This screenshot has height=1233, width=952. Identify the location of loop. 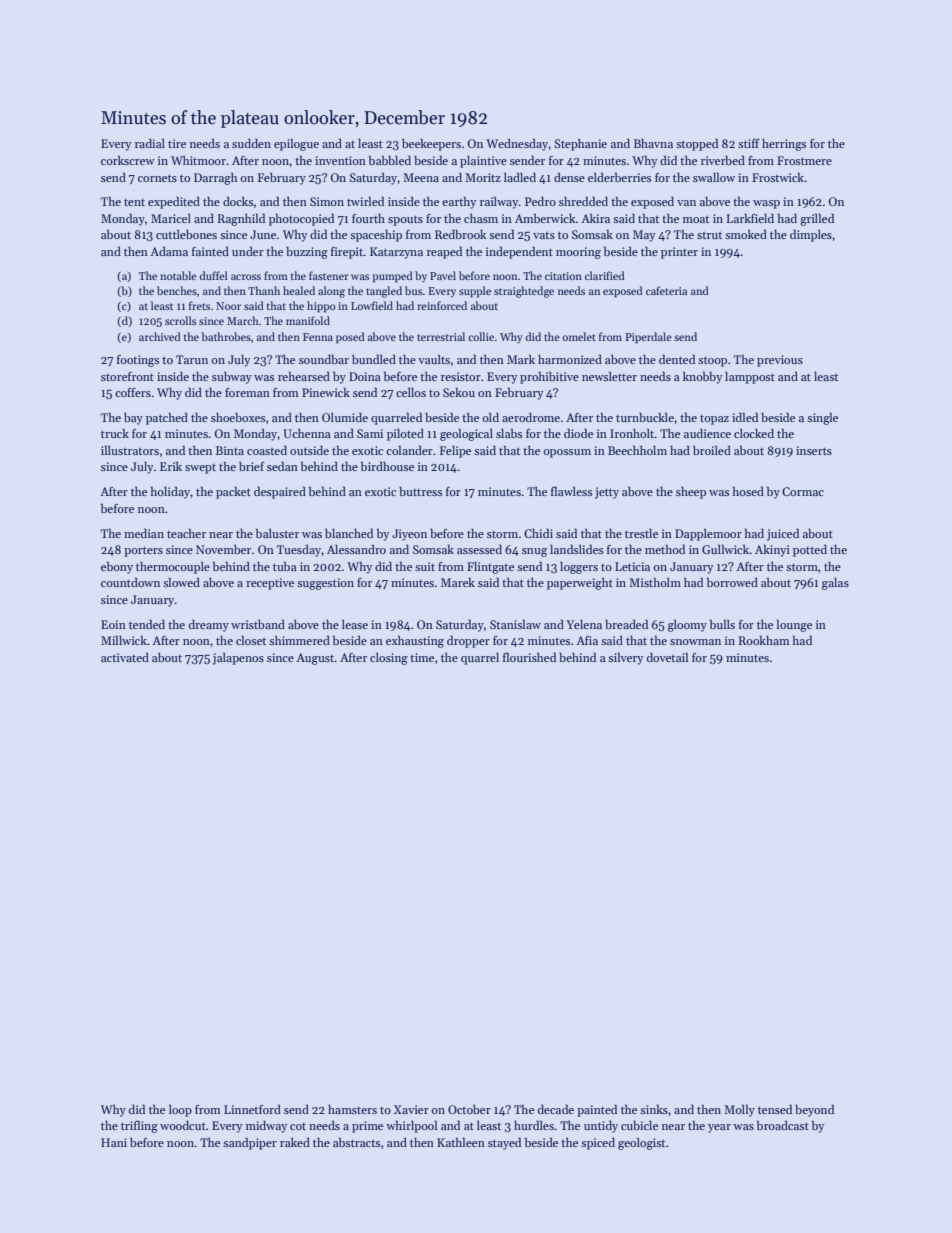
(180, 1110).
